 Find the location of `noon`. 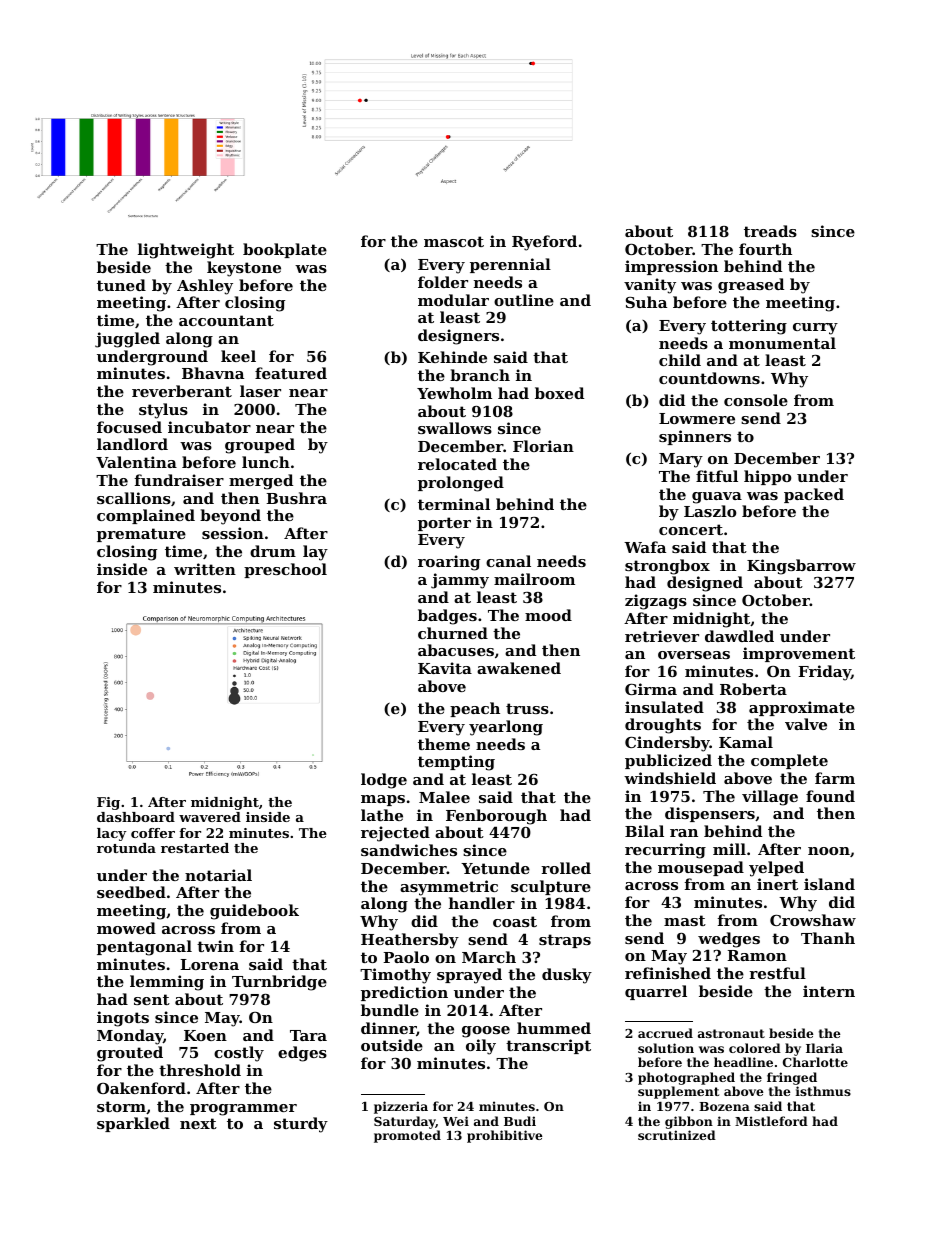

noon is located at coordinates (829, 851).
